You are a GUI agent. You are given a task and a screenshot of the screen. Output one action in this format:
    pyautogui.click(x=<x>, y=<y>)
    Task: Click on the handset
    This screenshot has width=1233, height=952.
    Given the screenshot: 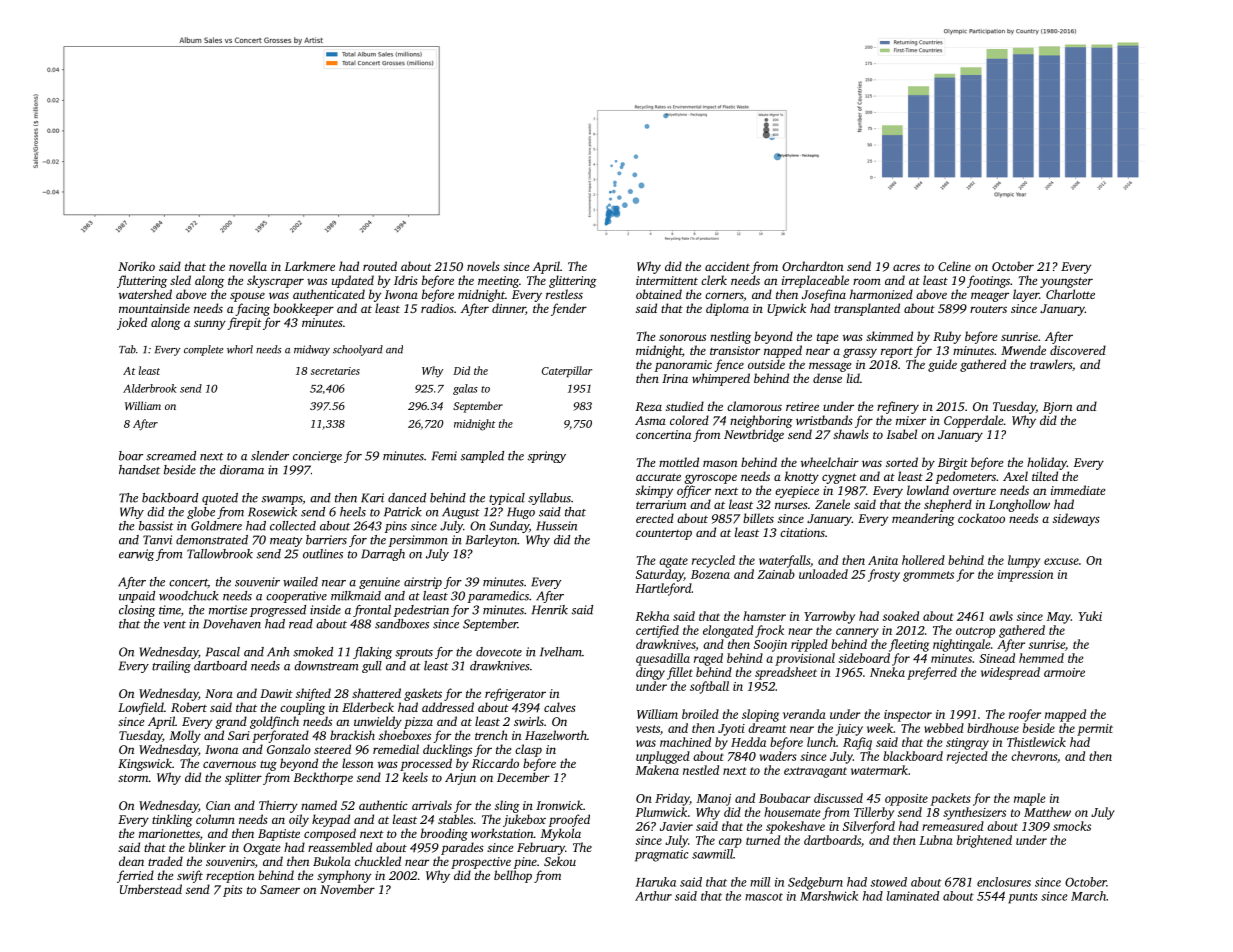 What is the action you would take?
    pyautogui.click(x=139, y=470)
